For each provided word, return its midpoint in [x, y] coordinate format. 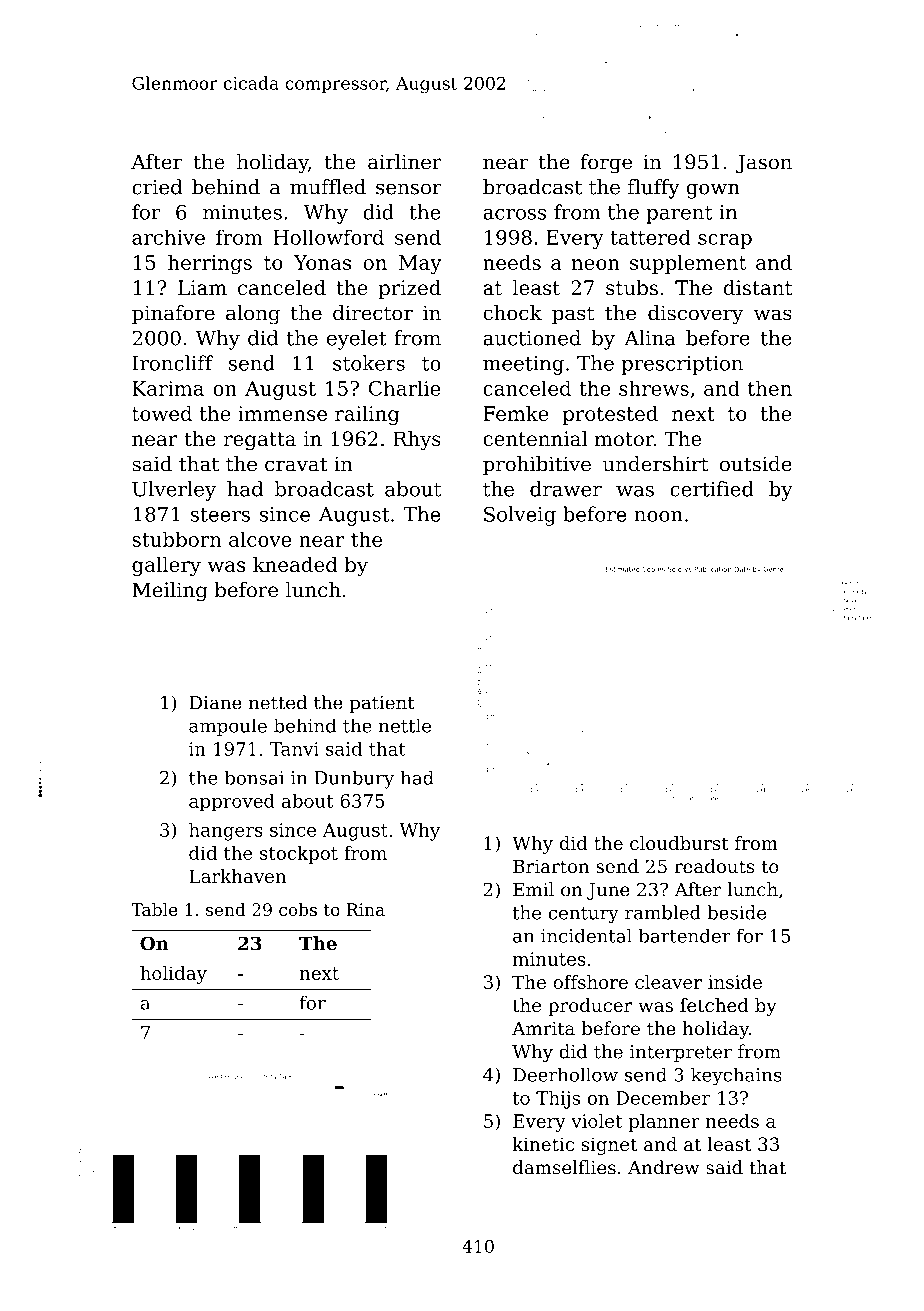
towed [162, 413]
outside [756, 464]
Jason [764, 163]
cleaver [668, 982]
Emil [533, 889]
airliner [405, 162]
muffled [328, 187]
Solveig [520, 516]
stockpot [299, 855]
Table [154, 909]
